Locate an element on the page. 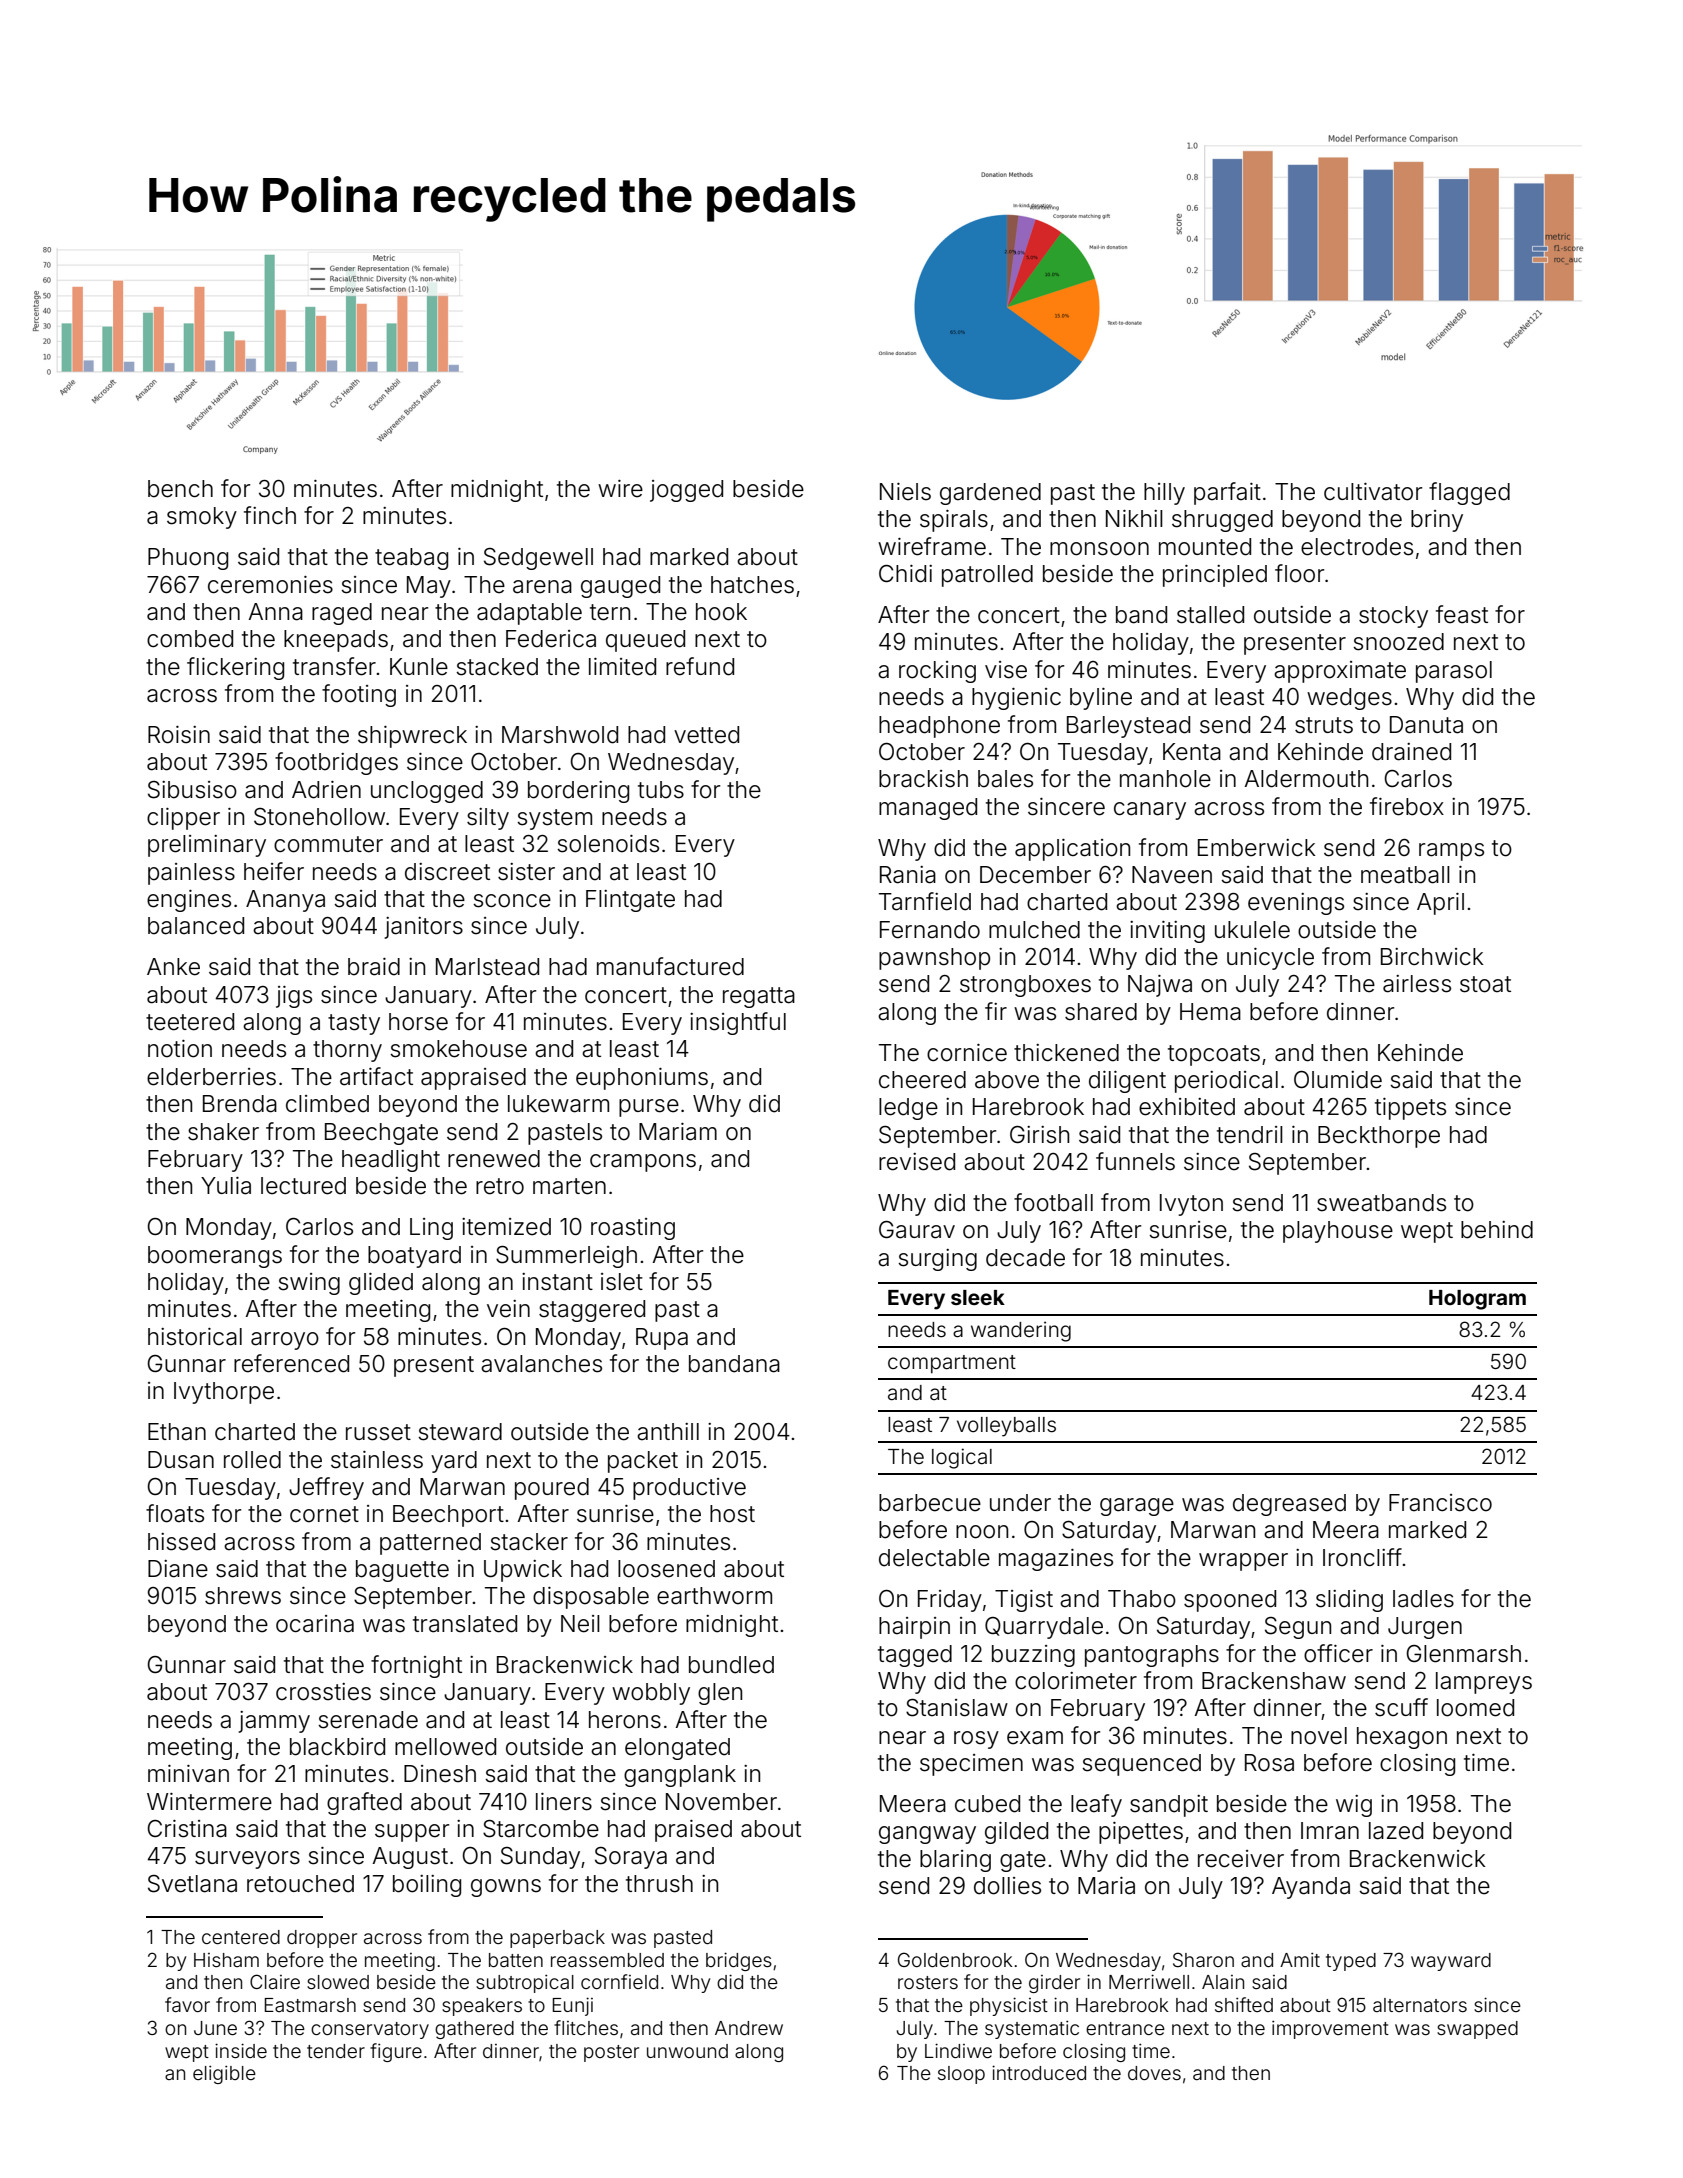 This document has width=1683, height=2178. hilly is located at coordinates (1164, 494).
